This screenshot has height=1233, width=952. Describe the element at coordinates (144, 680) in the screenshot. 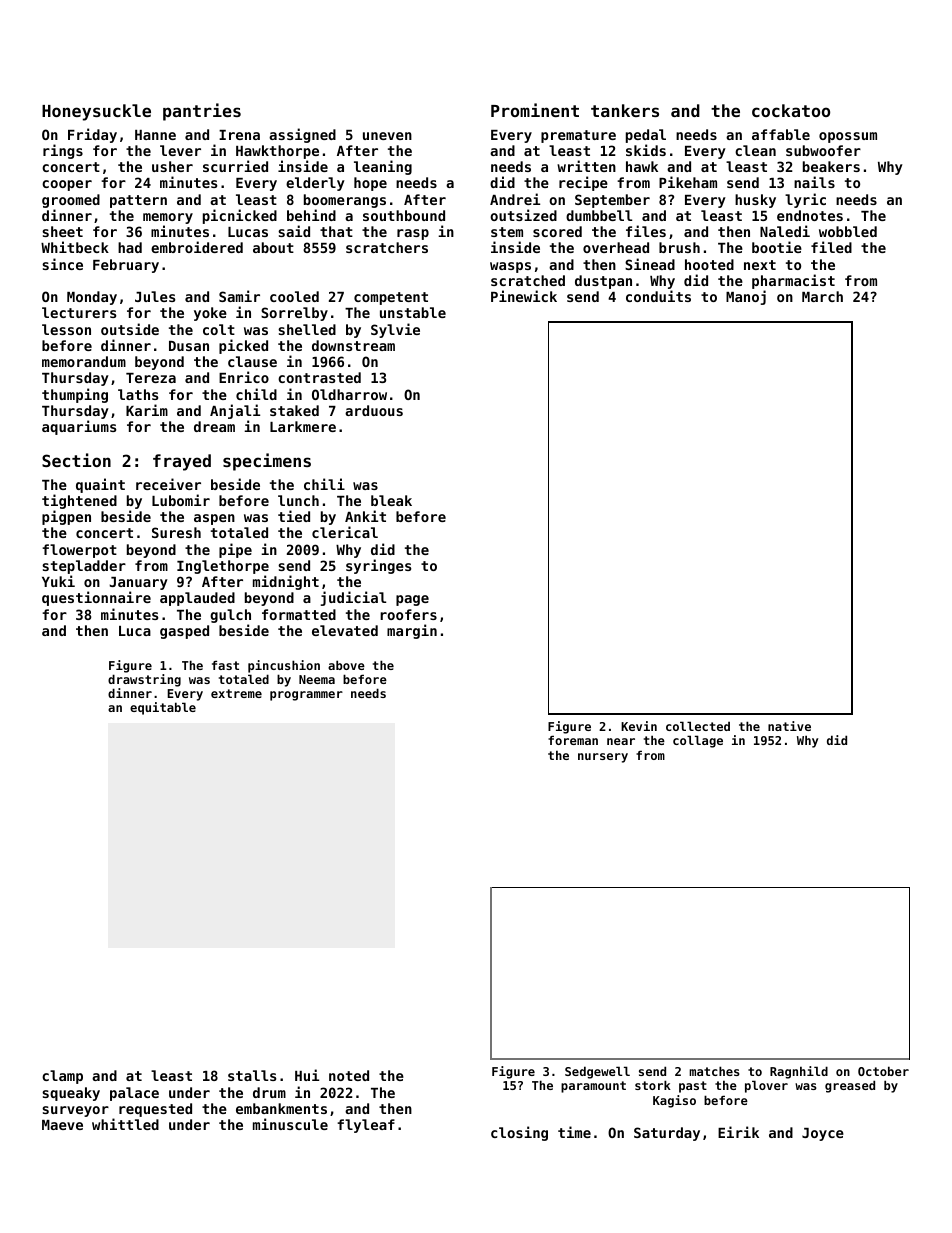

I see `drawstring` at that location.
